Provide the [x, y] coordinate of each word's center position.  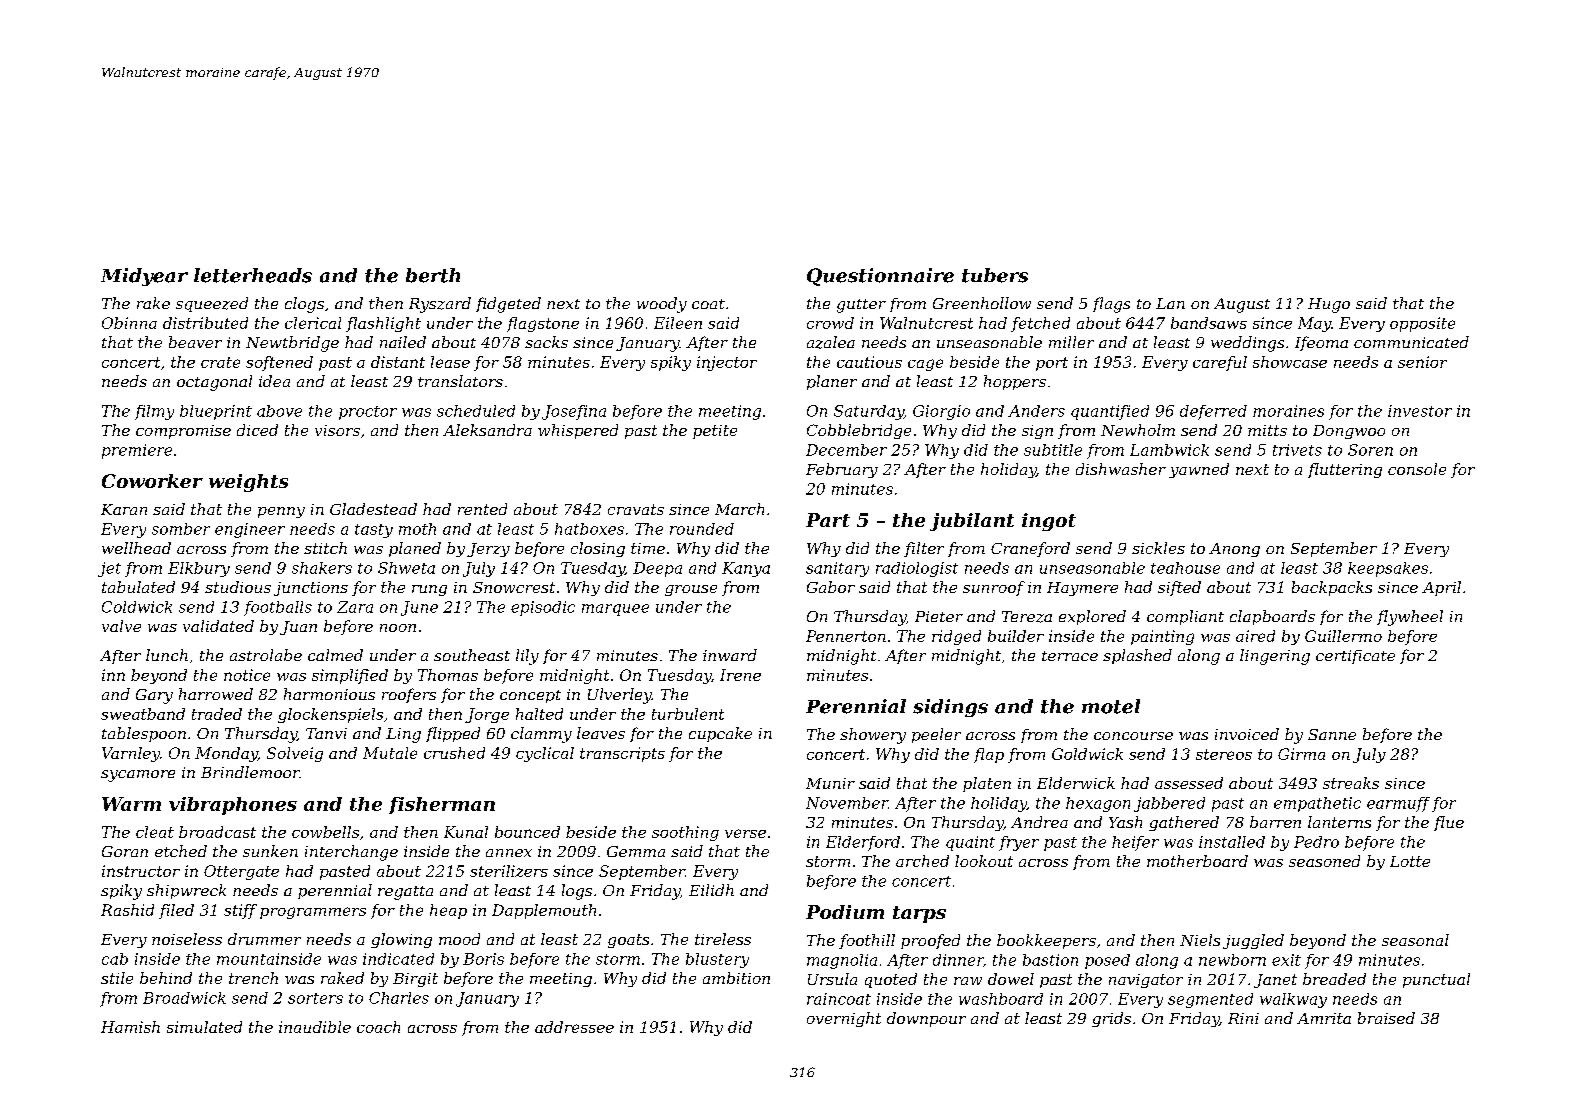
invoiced [1247, 734]
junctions [311, 589]
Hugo [1329, 305]
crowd [830, 323]
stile [117, 978]
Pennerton [846, 636]
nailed [403, 342]
